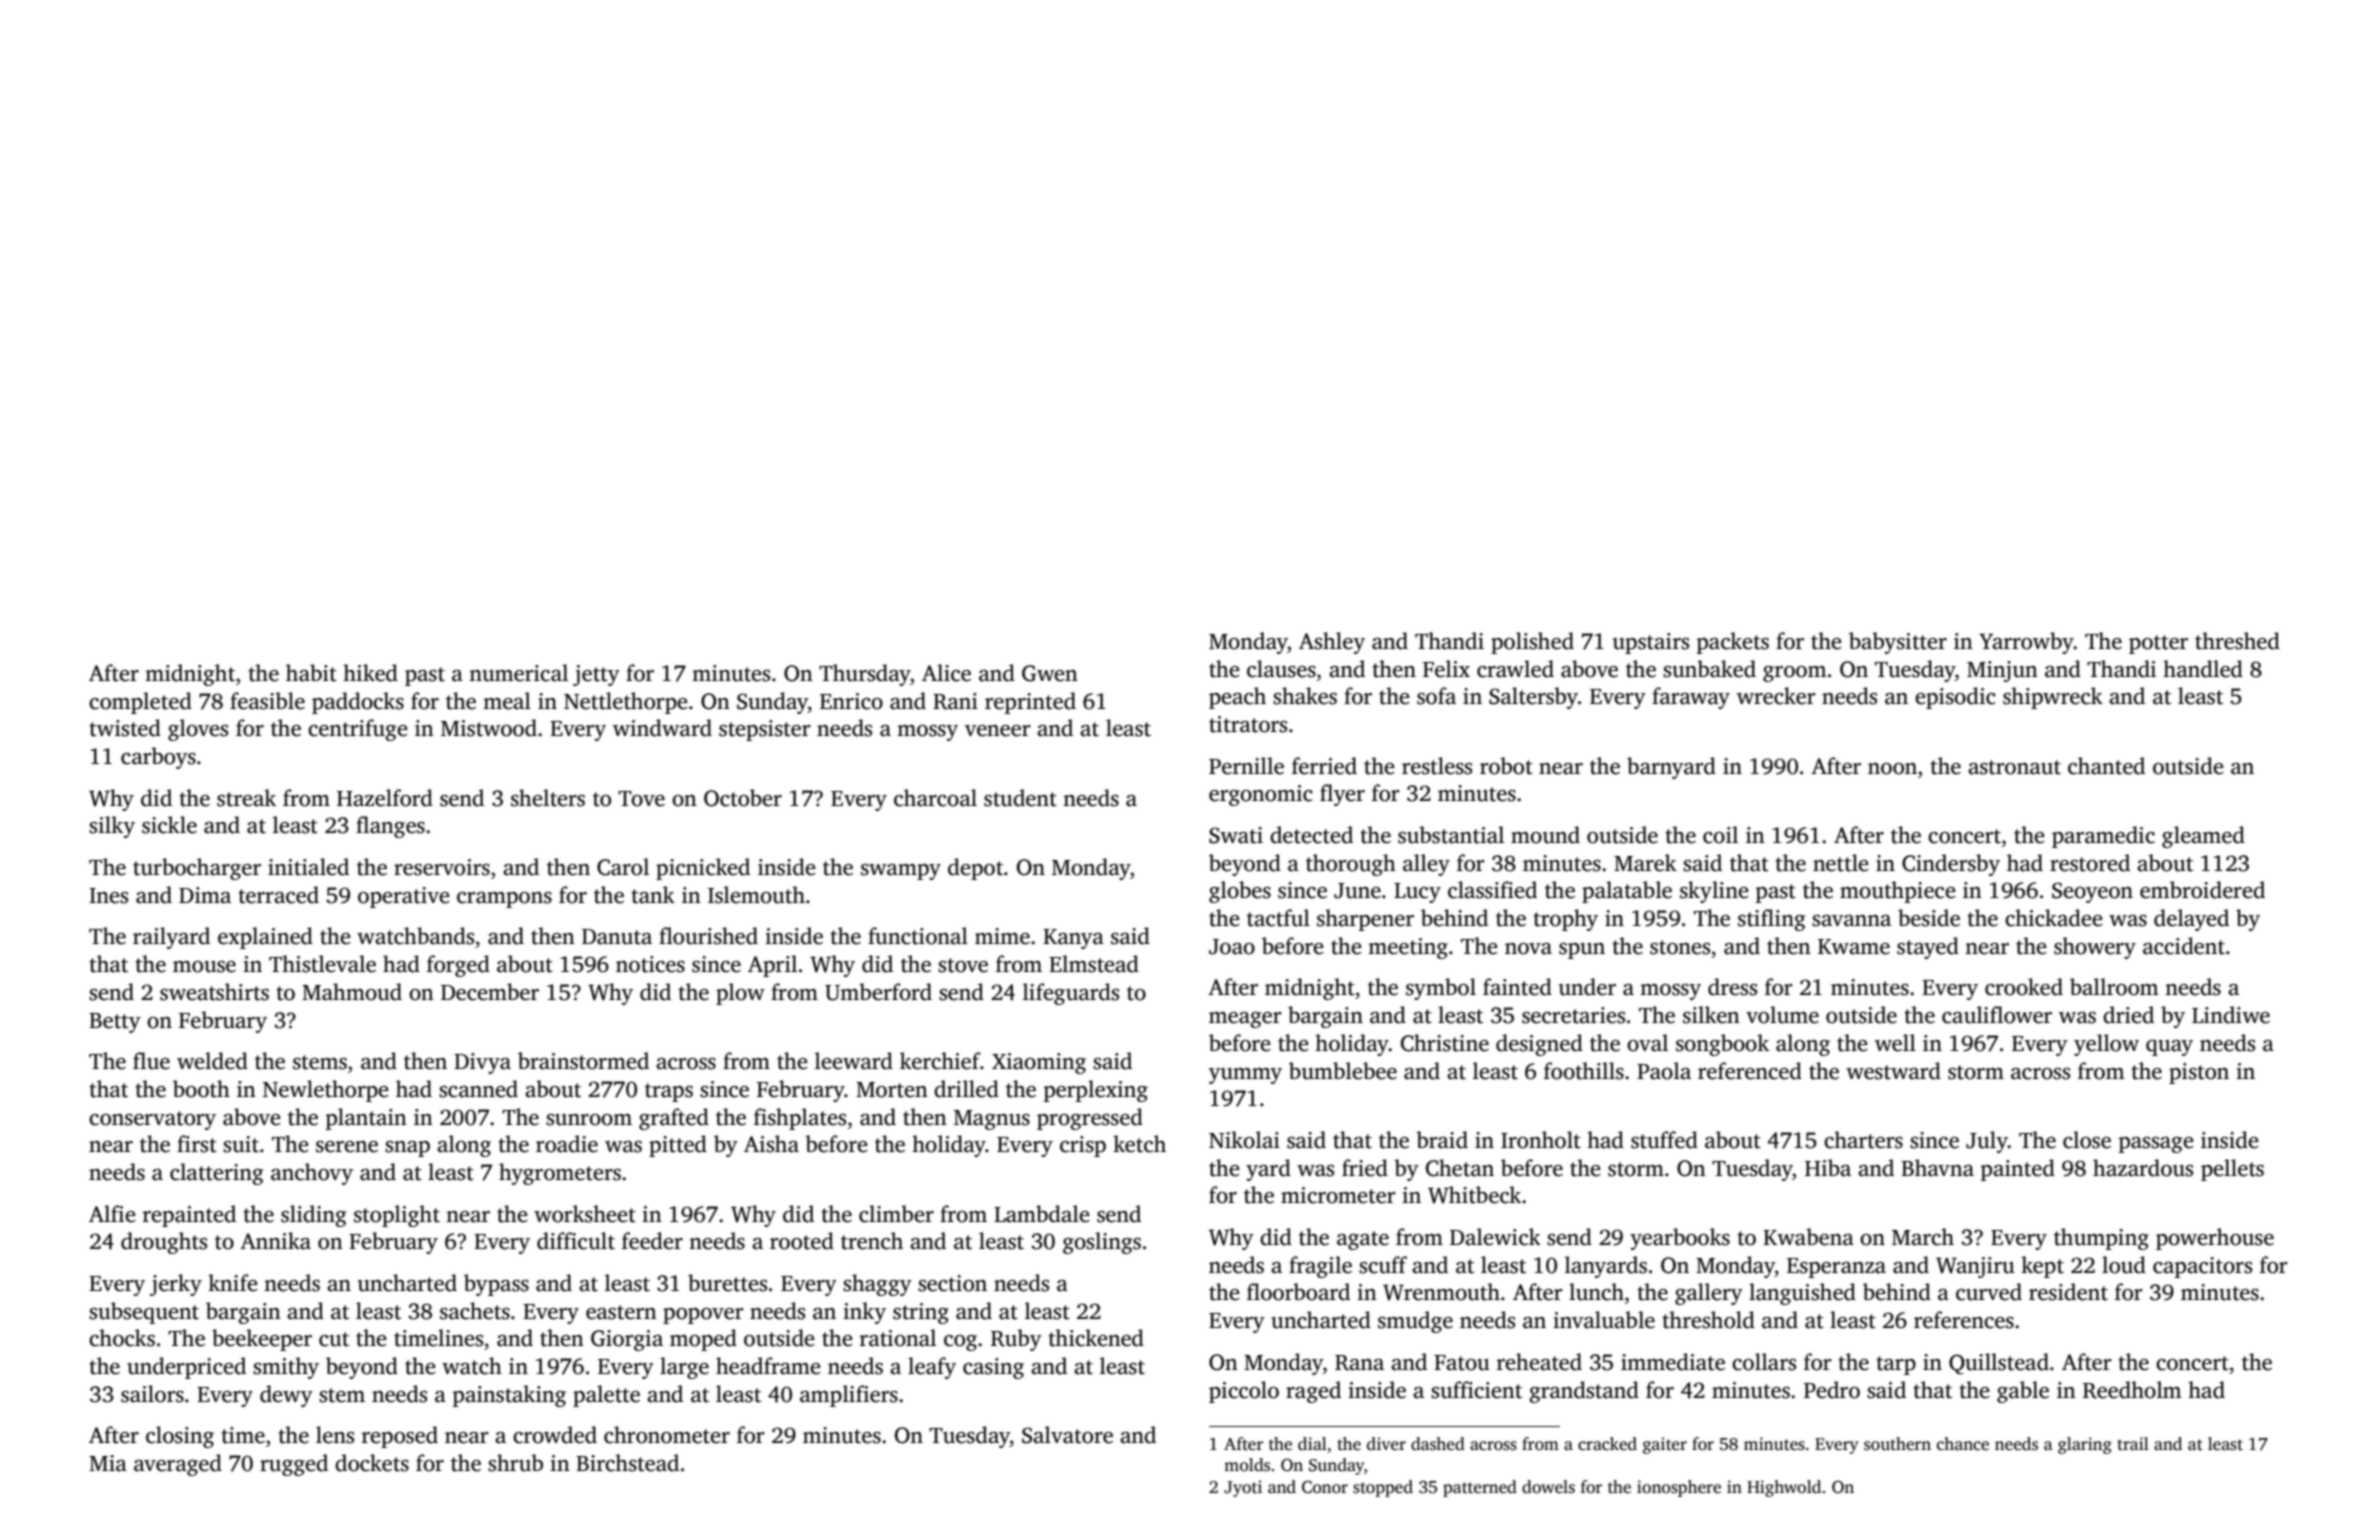 The image size is (2380, 1540). I want to click on leeward, so click(854, 1061).
